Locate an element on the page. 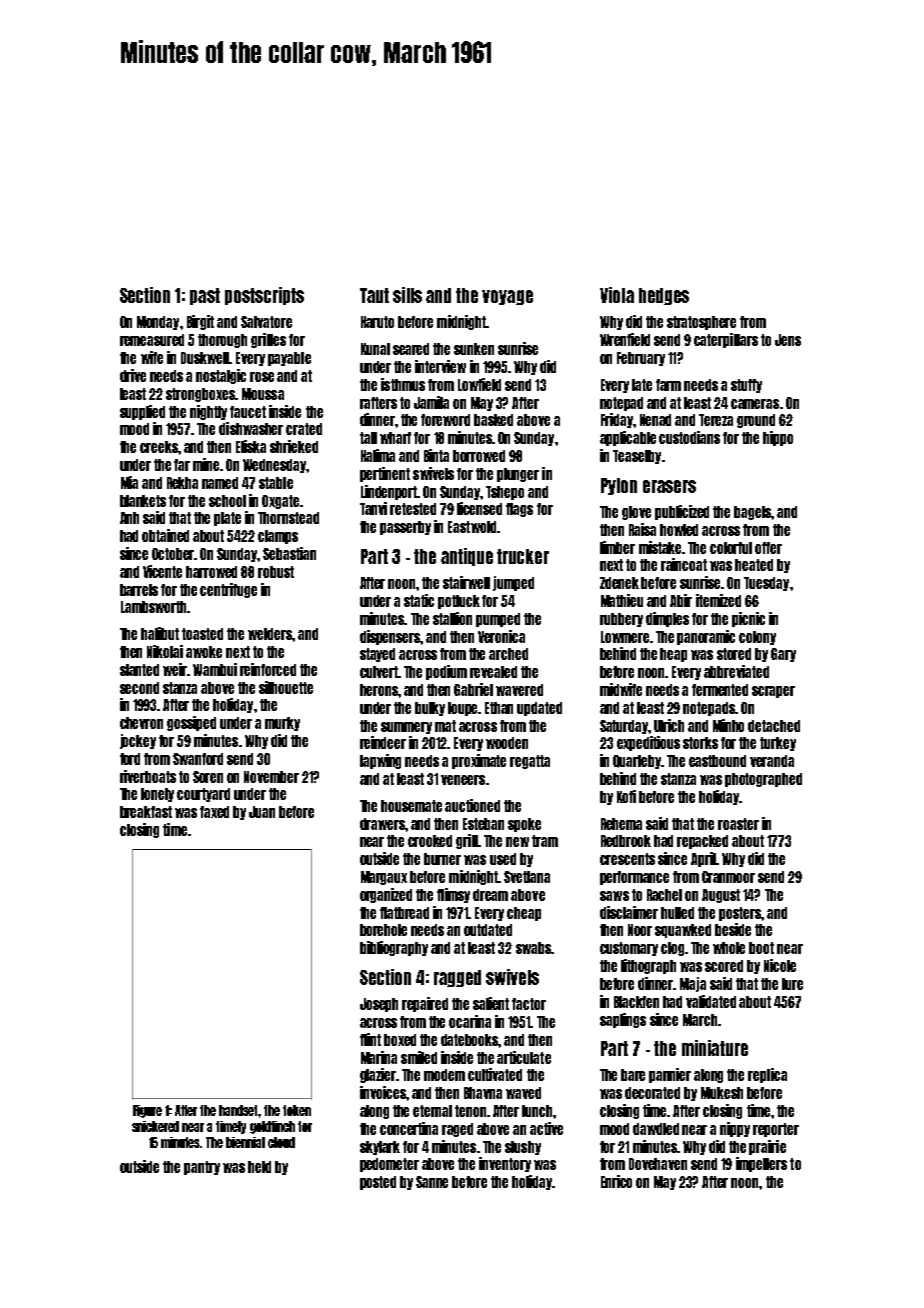  Kofi is located at coordinates (626, 796).
